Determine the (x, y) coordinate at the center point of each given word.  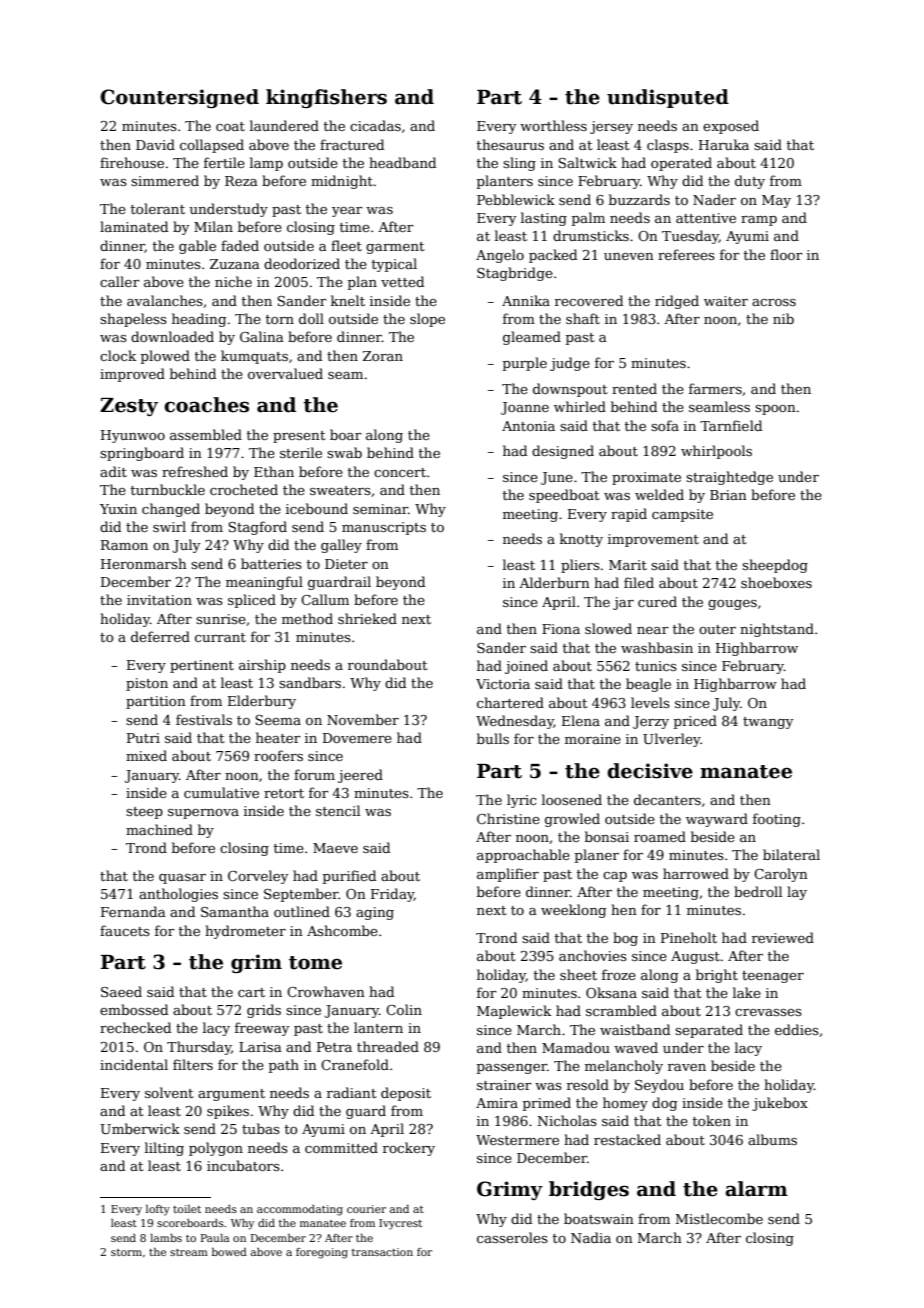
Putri (143, 738)
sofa (665, 425)
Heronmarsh (144, 563)
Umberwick (140, 1128)
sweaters (340, 490)
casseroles (512, 1237)
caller (120, 281)
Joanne (525, 408)
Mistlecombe (719, 1218)
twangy (768, 723)
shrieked (367, 618)
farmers (715, 388)
